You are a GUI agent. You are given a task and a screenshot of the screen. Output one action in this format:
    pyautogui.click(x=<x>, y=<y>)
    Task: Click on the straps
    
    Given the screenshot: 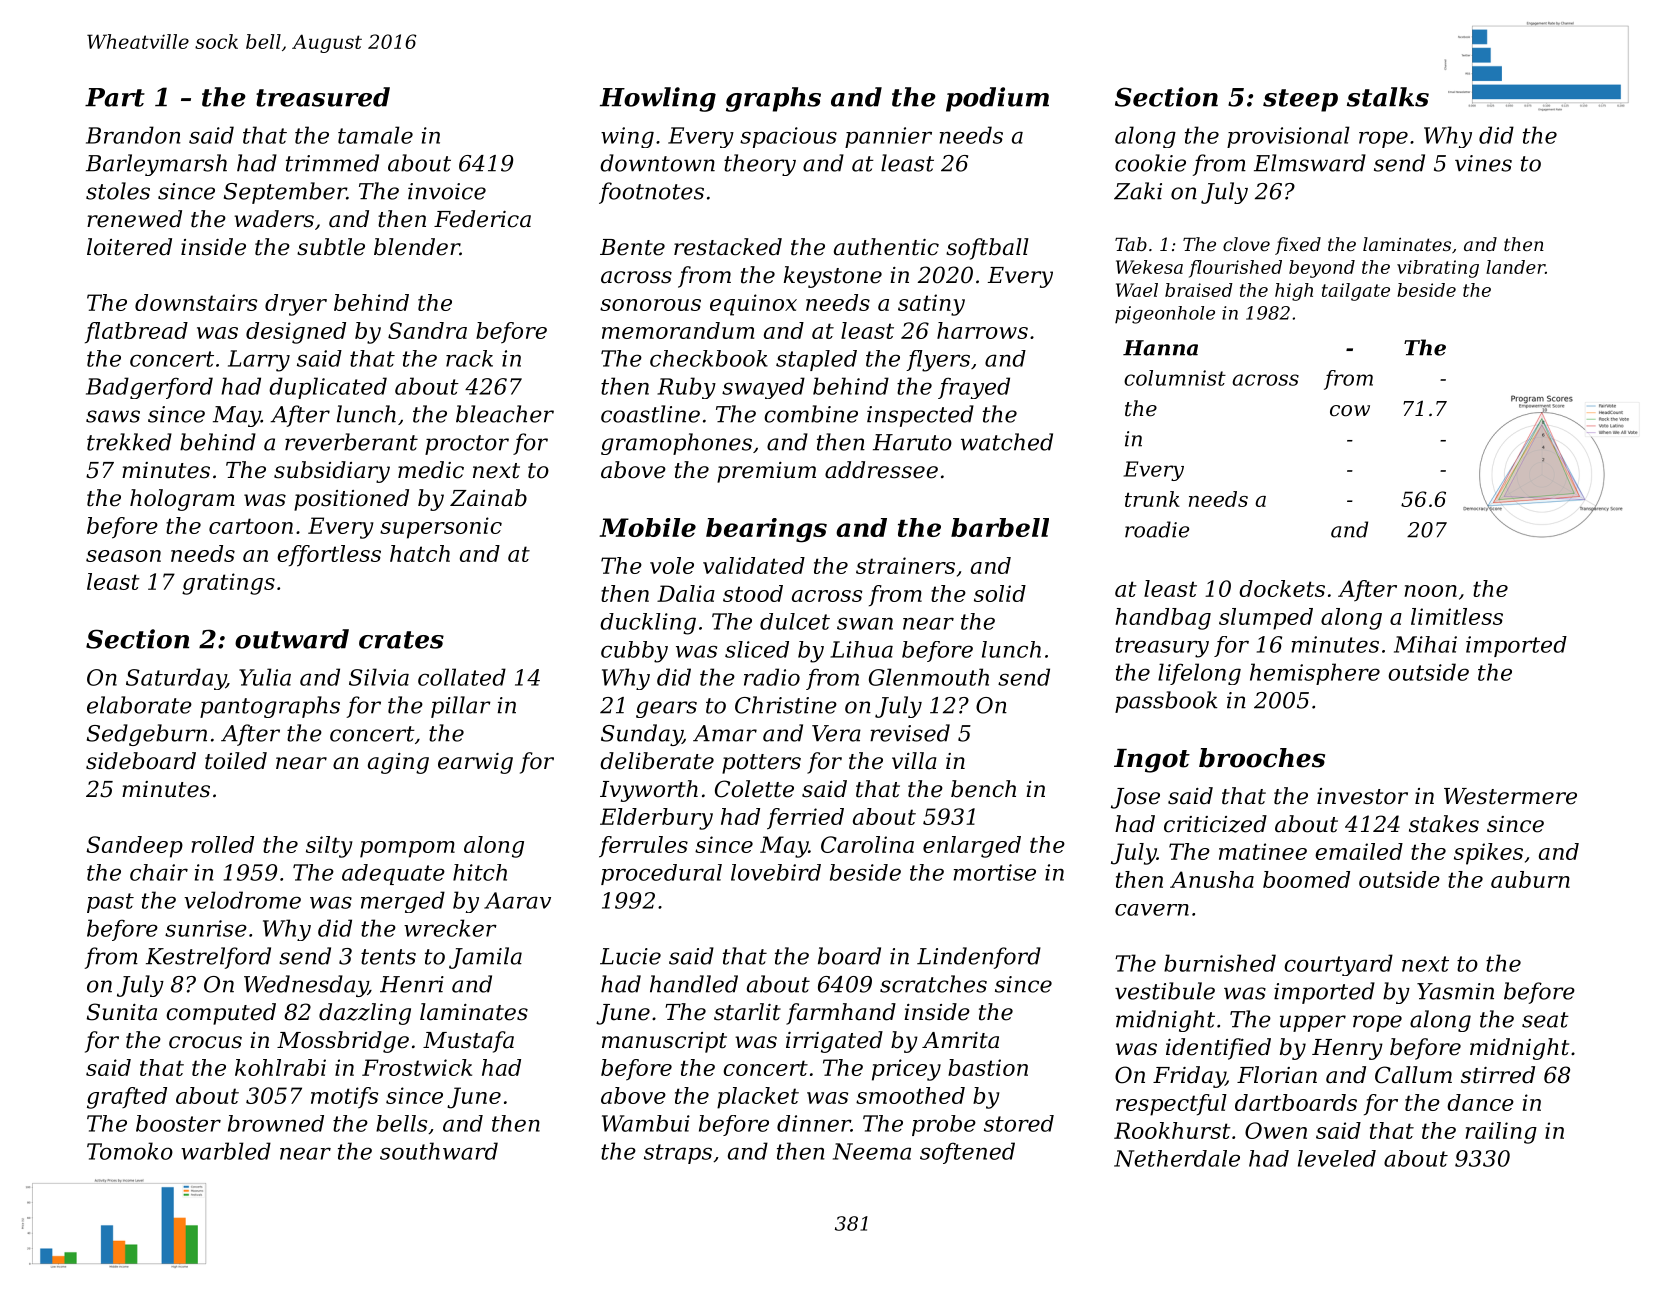 What is the action you would take?
    pyautogui.click(x=678, y=1154)
